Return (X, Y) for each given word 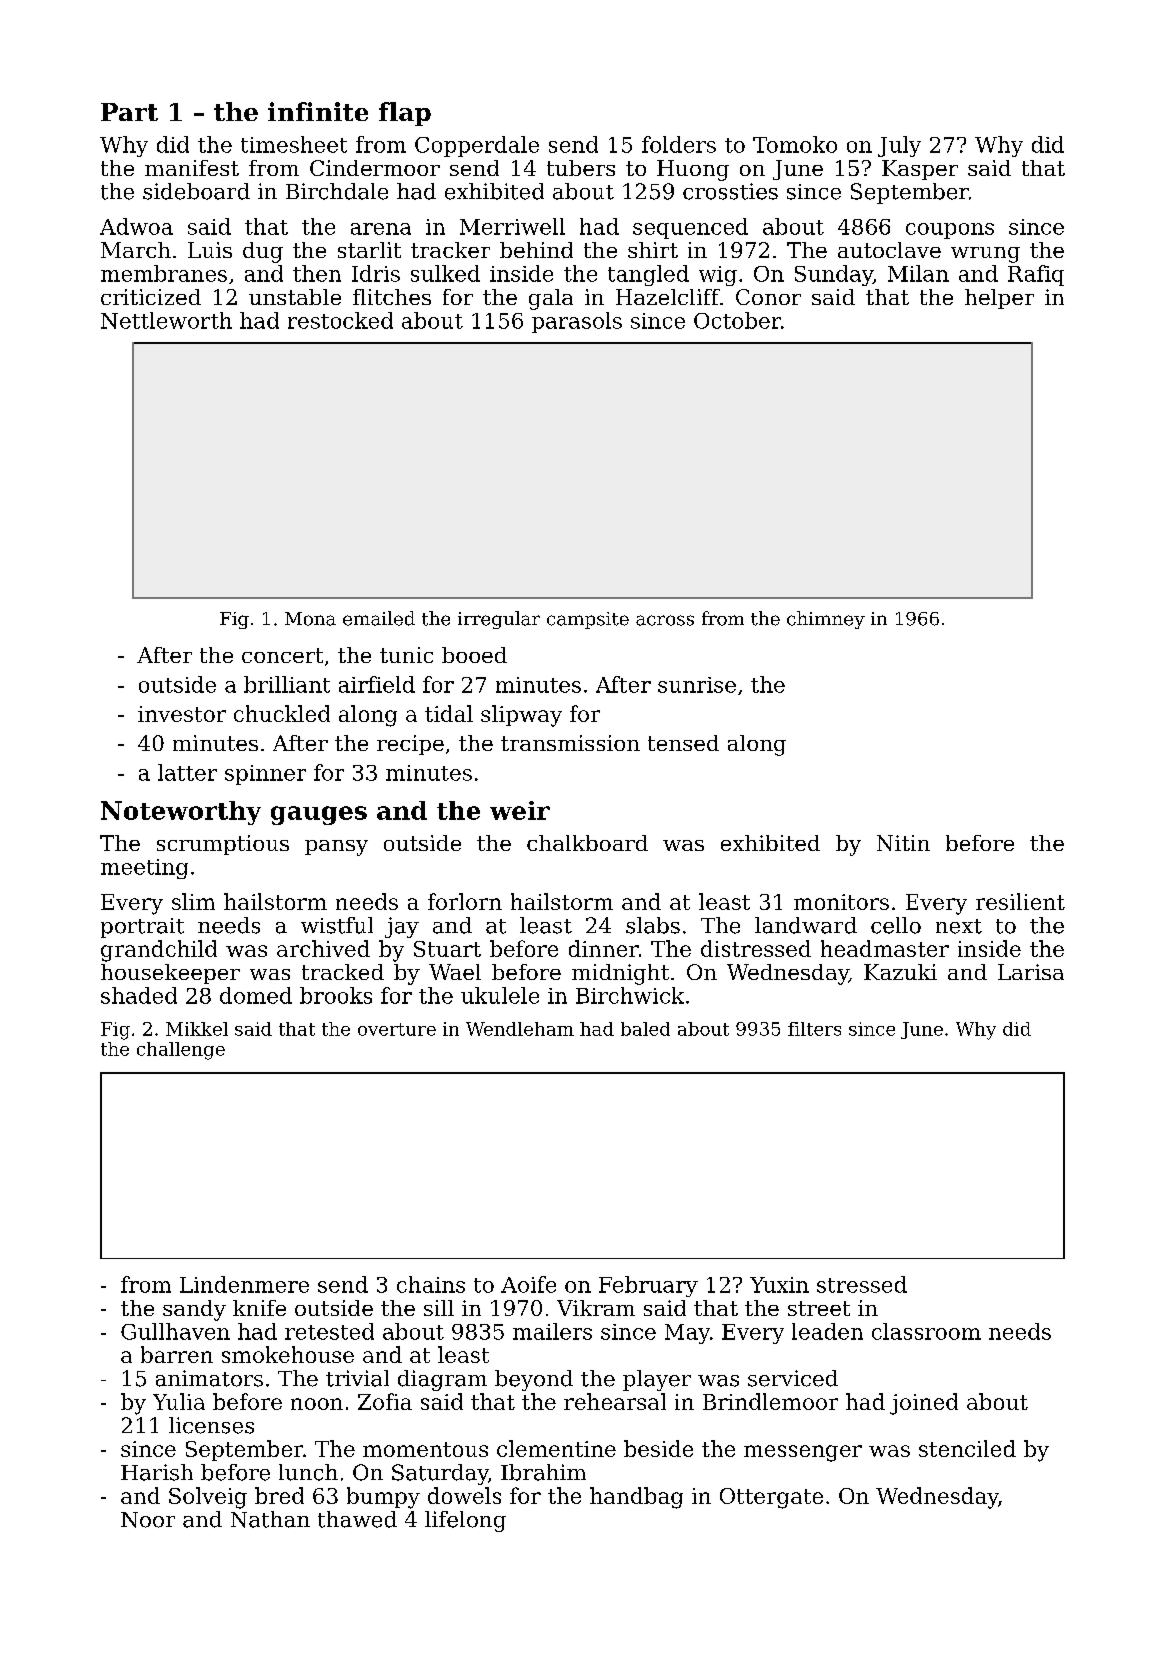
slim (193, 901)
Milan (918, 273)
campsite (588, 620)
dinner (604, 948)
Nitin (903, 843)
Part (129, 112)
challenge (181, 1051)
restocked (340, 320)
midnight (620, 974)
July (899, 146)
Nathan (270, 1519)
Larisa (1031, 972)
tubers (581, 168)
